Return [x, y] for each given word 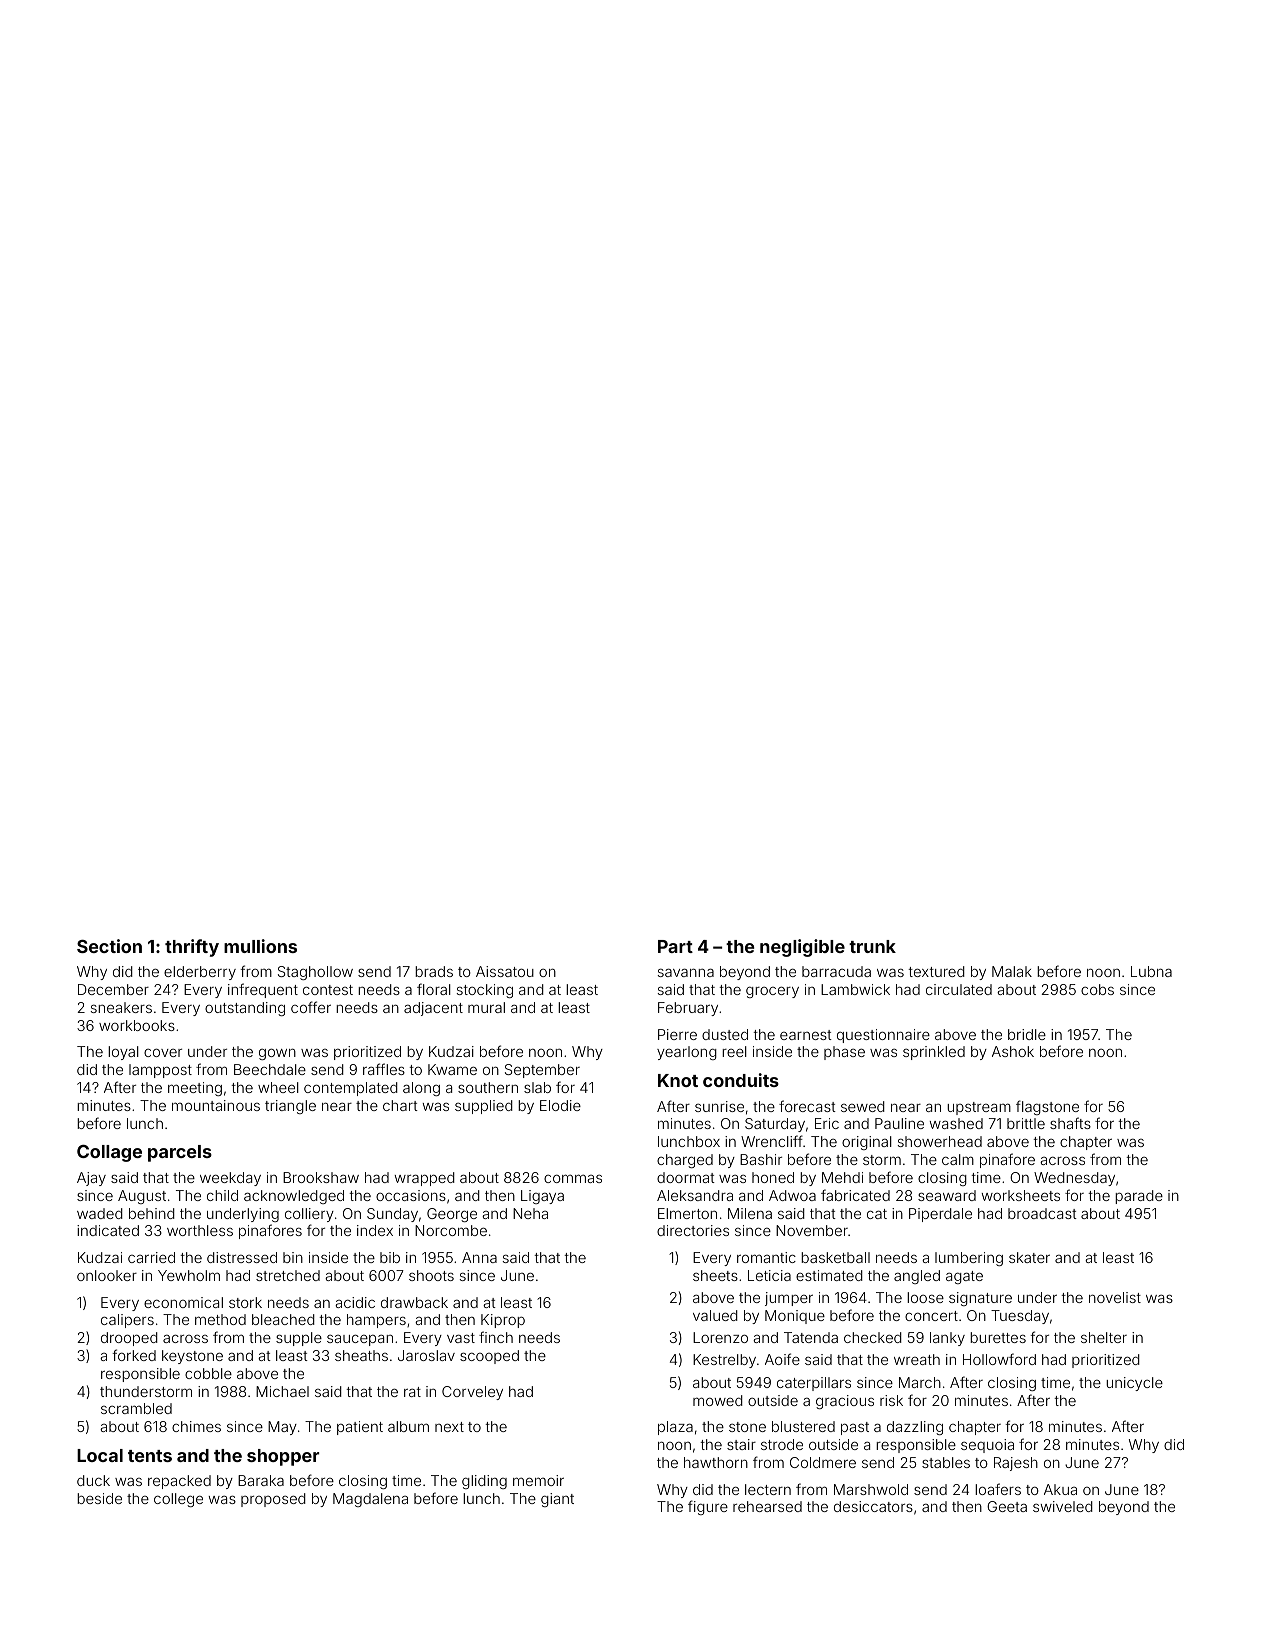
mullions [260, 946]
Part [675, 946]
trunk [872, 946]
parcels [180, 1153]
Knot [678, 1080]
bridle [1027, 1034]
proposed [273, 1500]
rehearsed [767, 1506]
